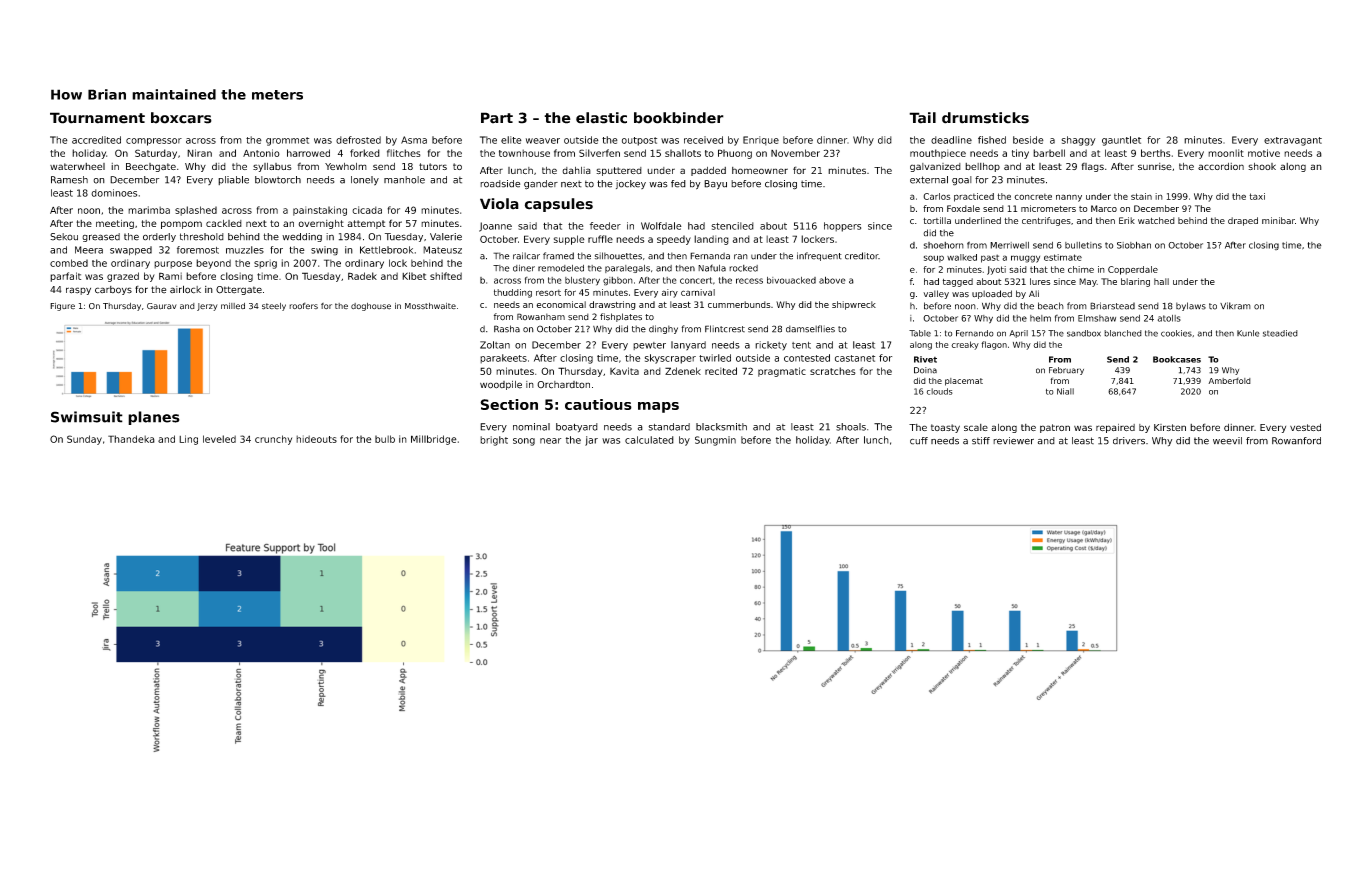  What do you see at coordinates (239, 290) in the screenshot?
I see `Ottergate` at bounding box center [239, 290].
